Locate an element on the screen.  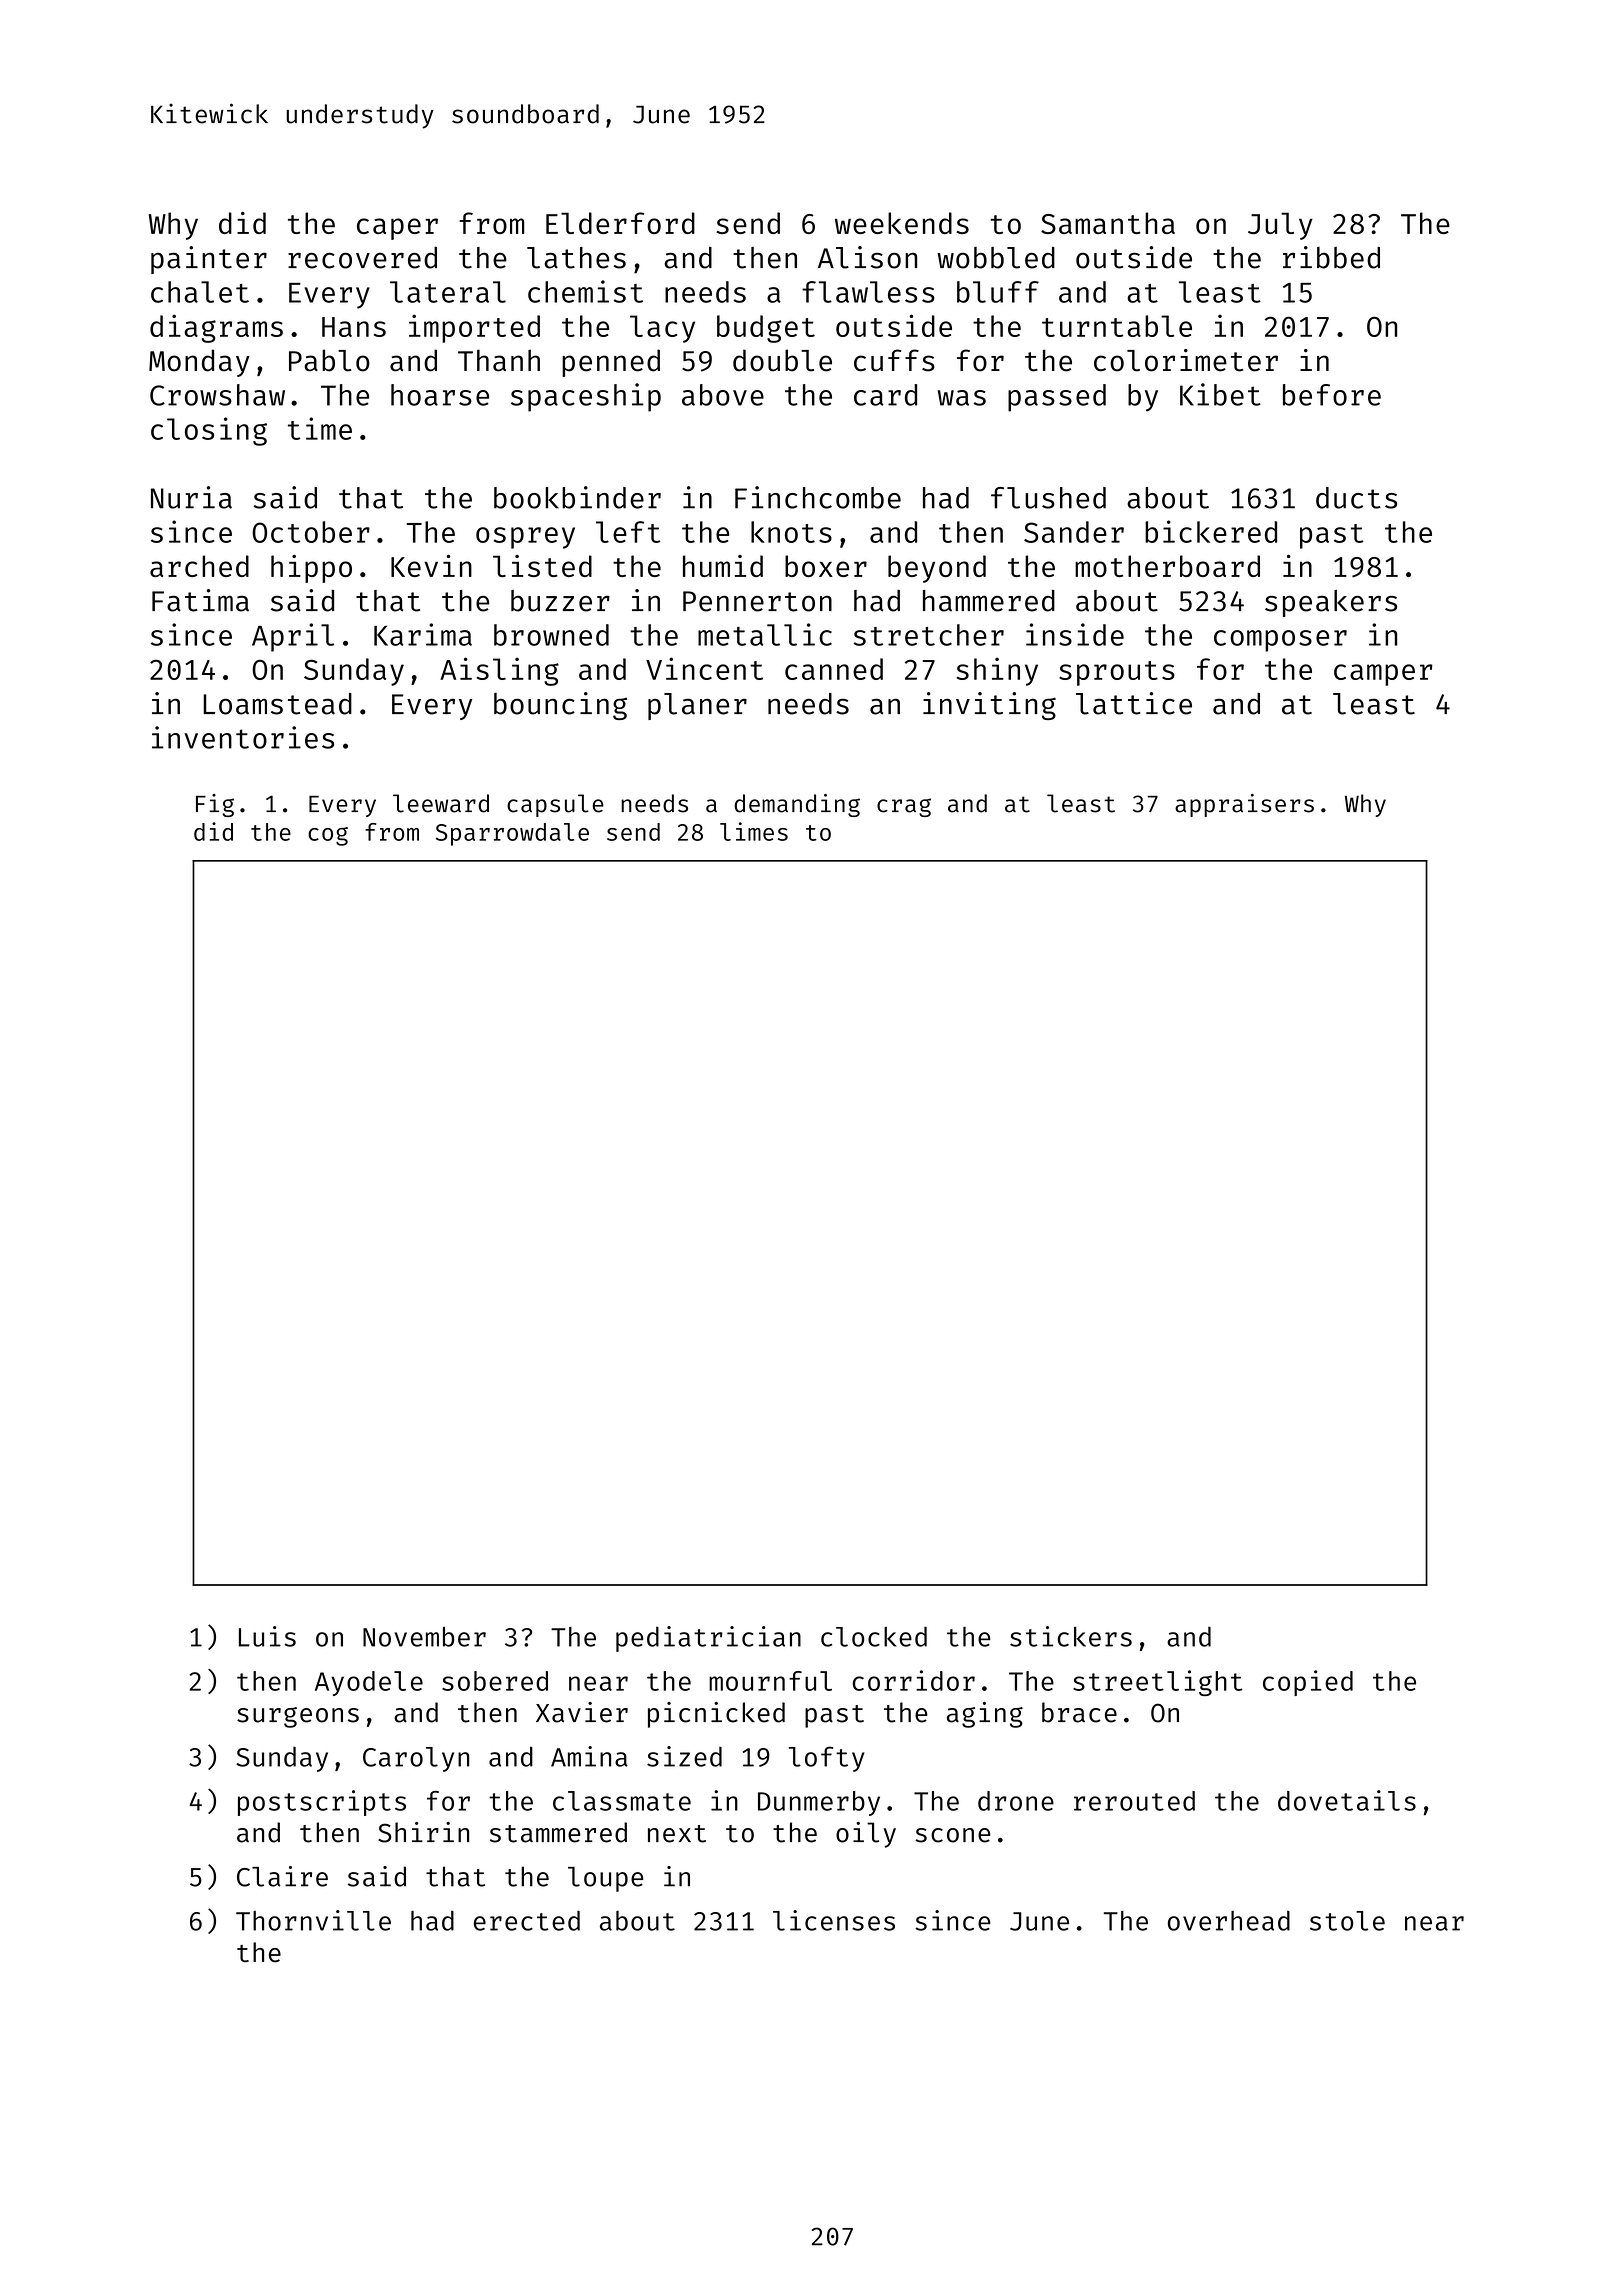
caper is located at coordinates (397, 229).
